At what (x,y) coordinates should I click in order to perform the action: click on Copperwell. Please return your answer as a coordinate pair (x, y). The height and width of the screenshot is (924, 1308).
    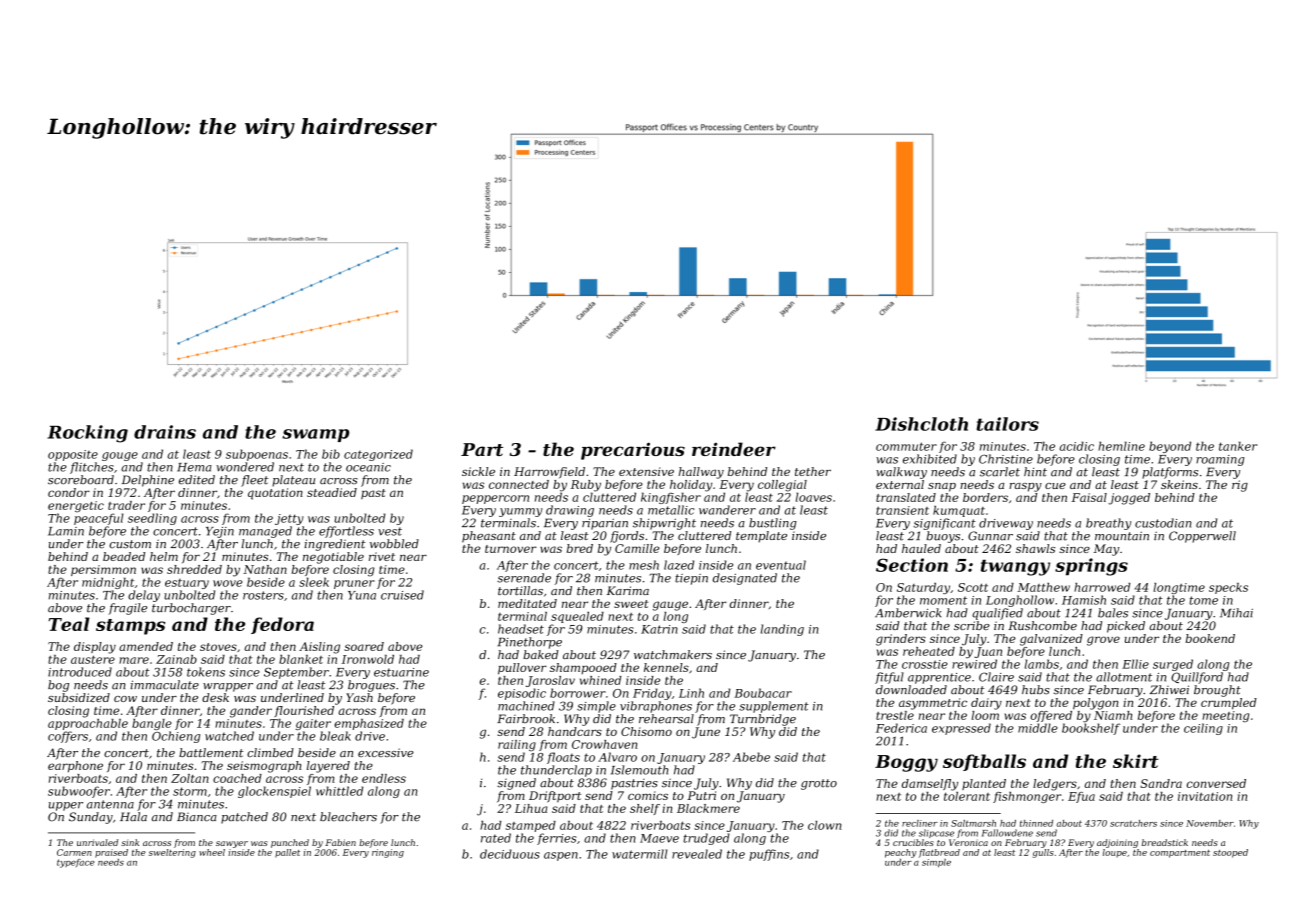
    Looking at the image, I should click on (1202, 537).
